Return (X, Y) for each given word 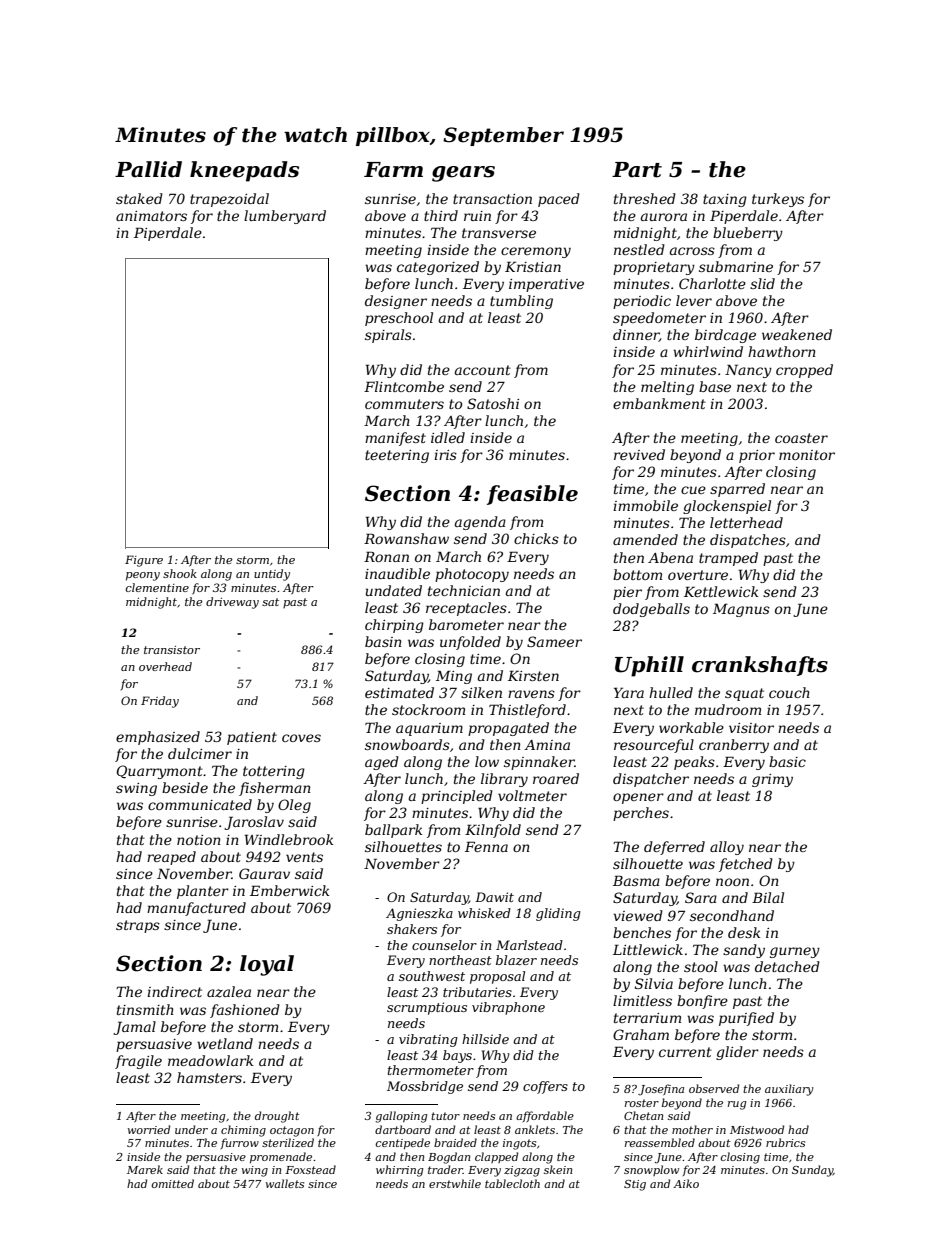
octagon (292, 1131)
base (715, 386)
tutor (445, 1116)
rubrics (785, 1142)
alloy (727, 848)
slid (762, 283)
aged (382, 763)
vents (304, 857)
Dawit (494, 897)
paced (559, 200)
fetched (746, 865)
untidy (272, 575)
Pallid (148, 169)
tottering (274, 772)
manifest (395, 439)
